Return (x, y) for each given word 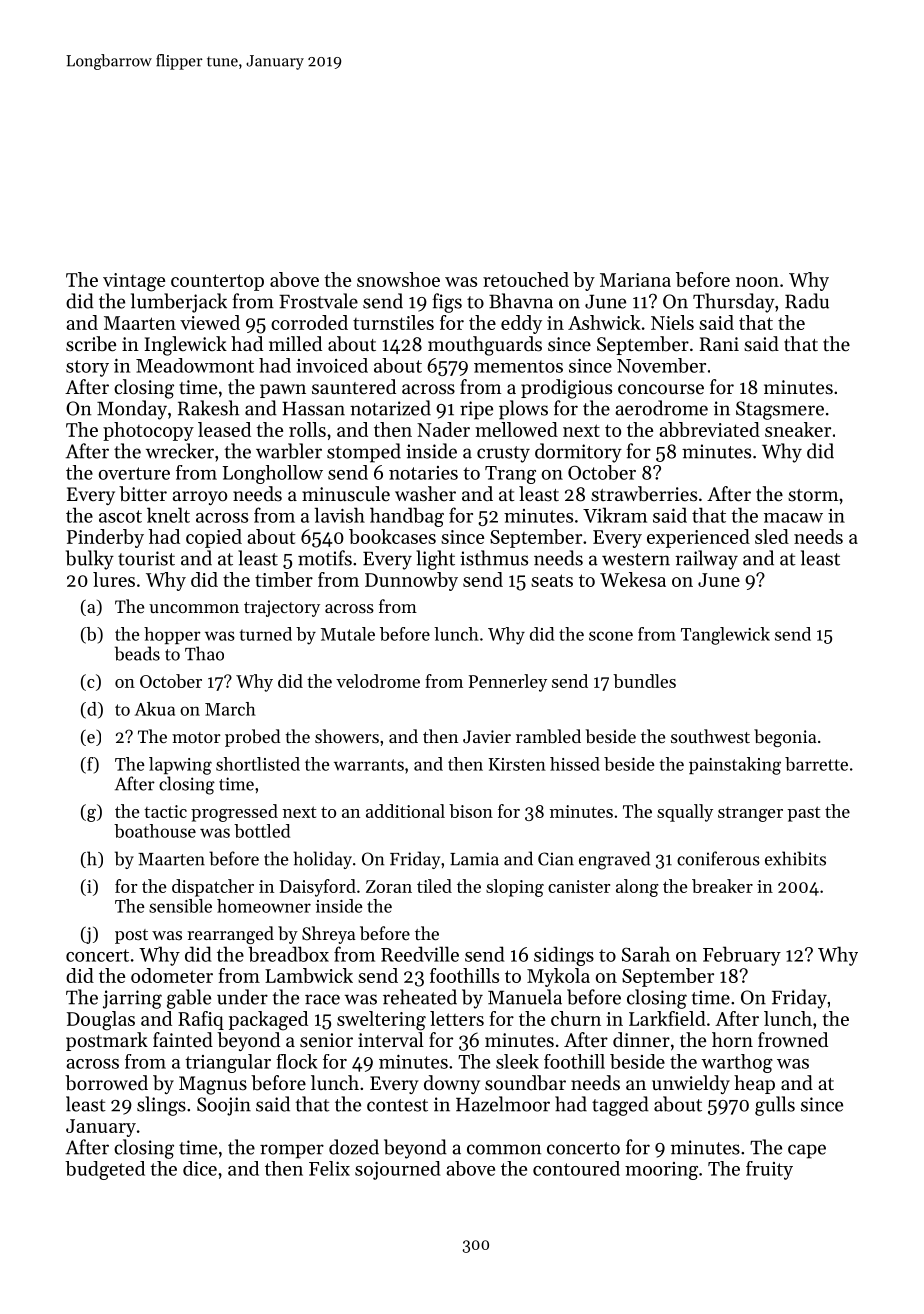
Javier (487, 736)
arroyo (199, 498)
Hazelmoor (503, 1104)
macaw (793, 518)
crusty (503, 454)
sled (772, 536)
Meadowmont (195, 365)
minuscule (346, 493)
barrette (816, 764)
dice (200, 1168)
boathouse (155, 831)
